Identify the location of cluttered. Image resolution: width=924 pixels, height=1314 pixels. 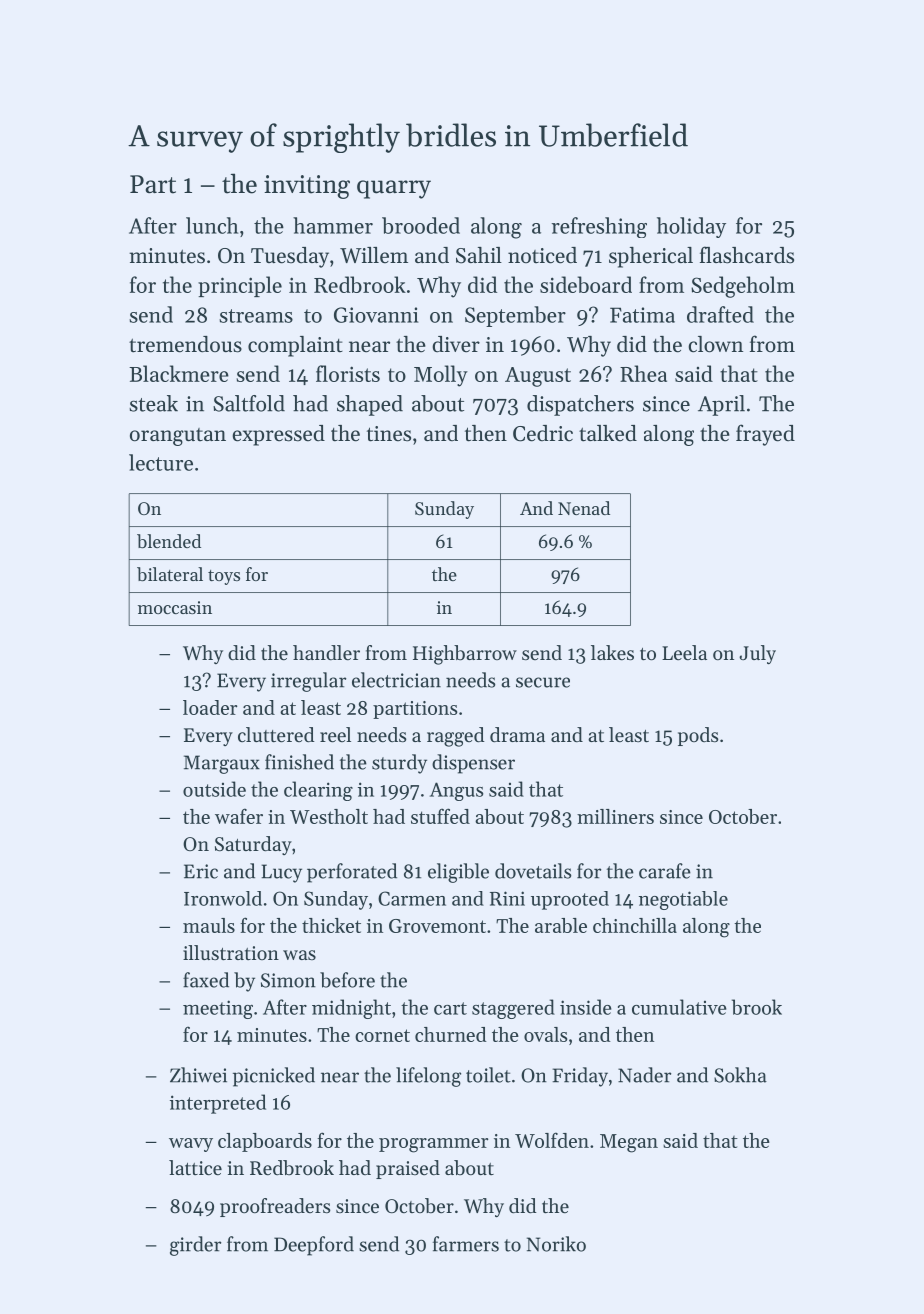
(276, 735).
